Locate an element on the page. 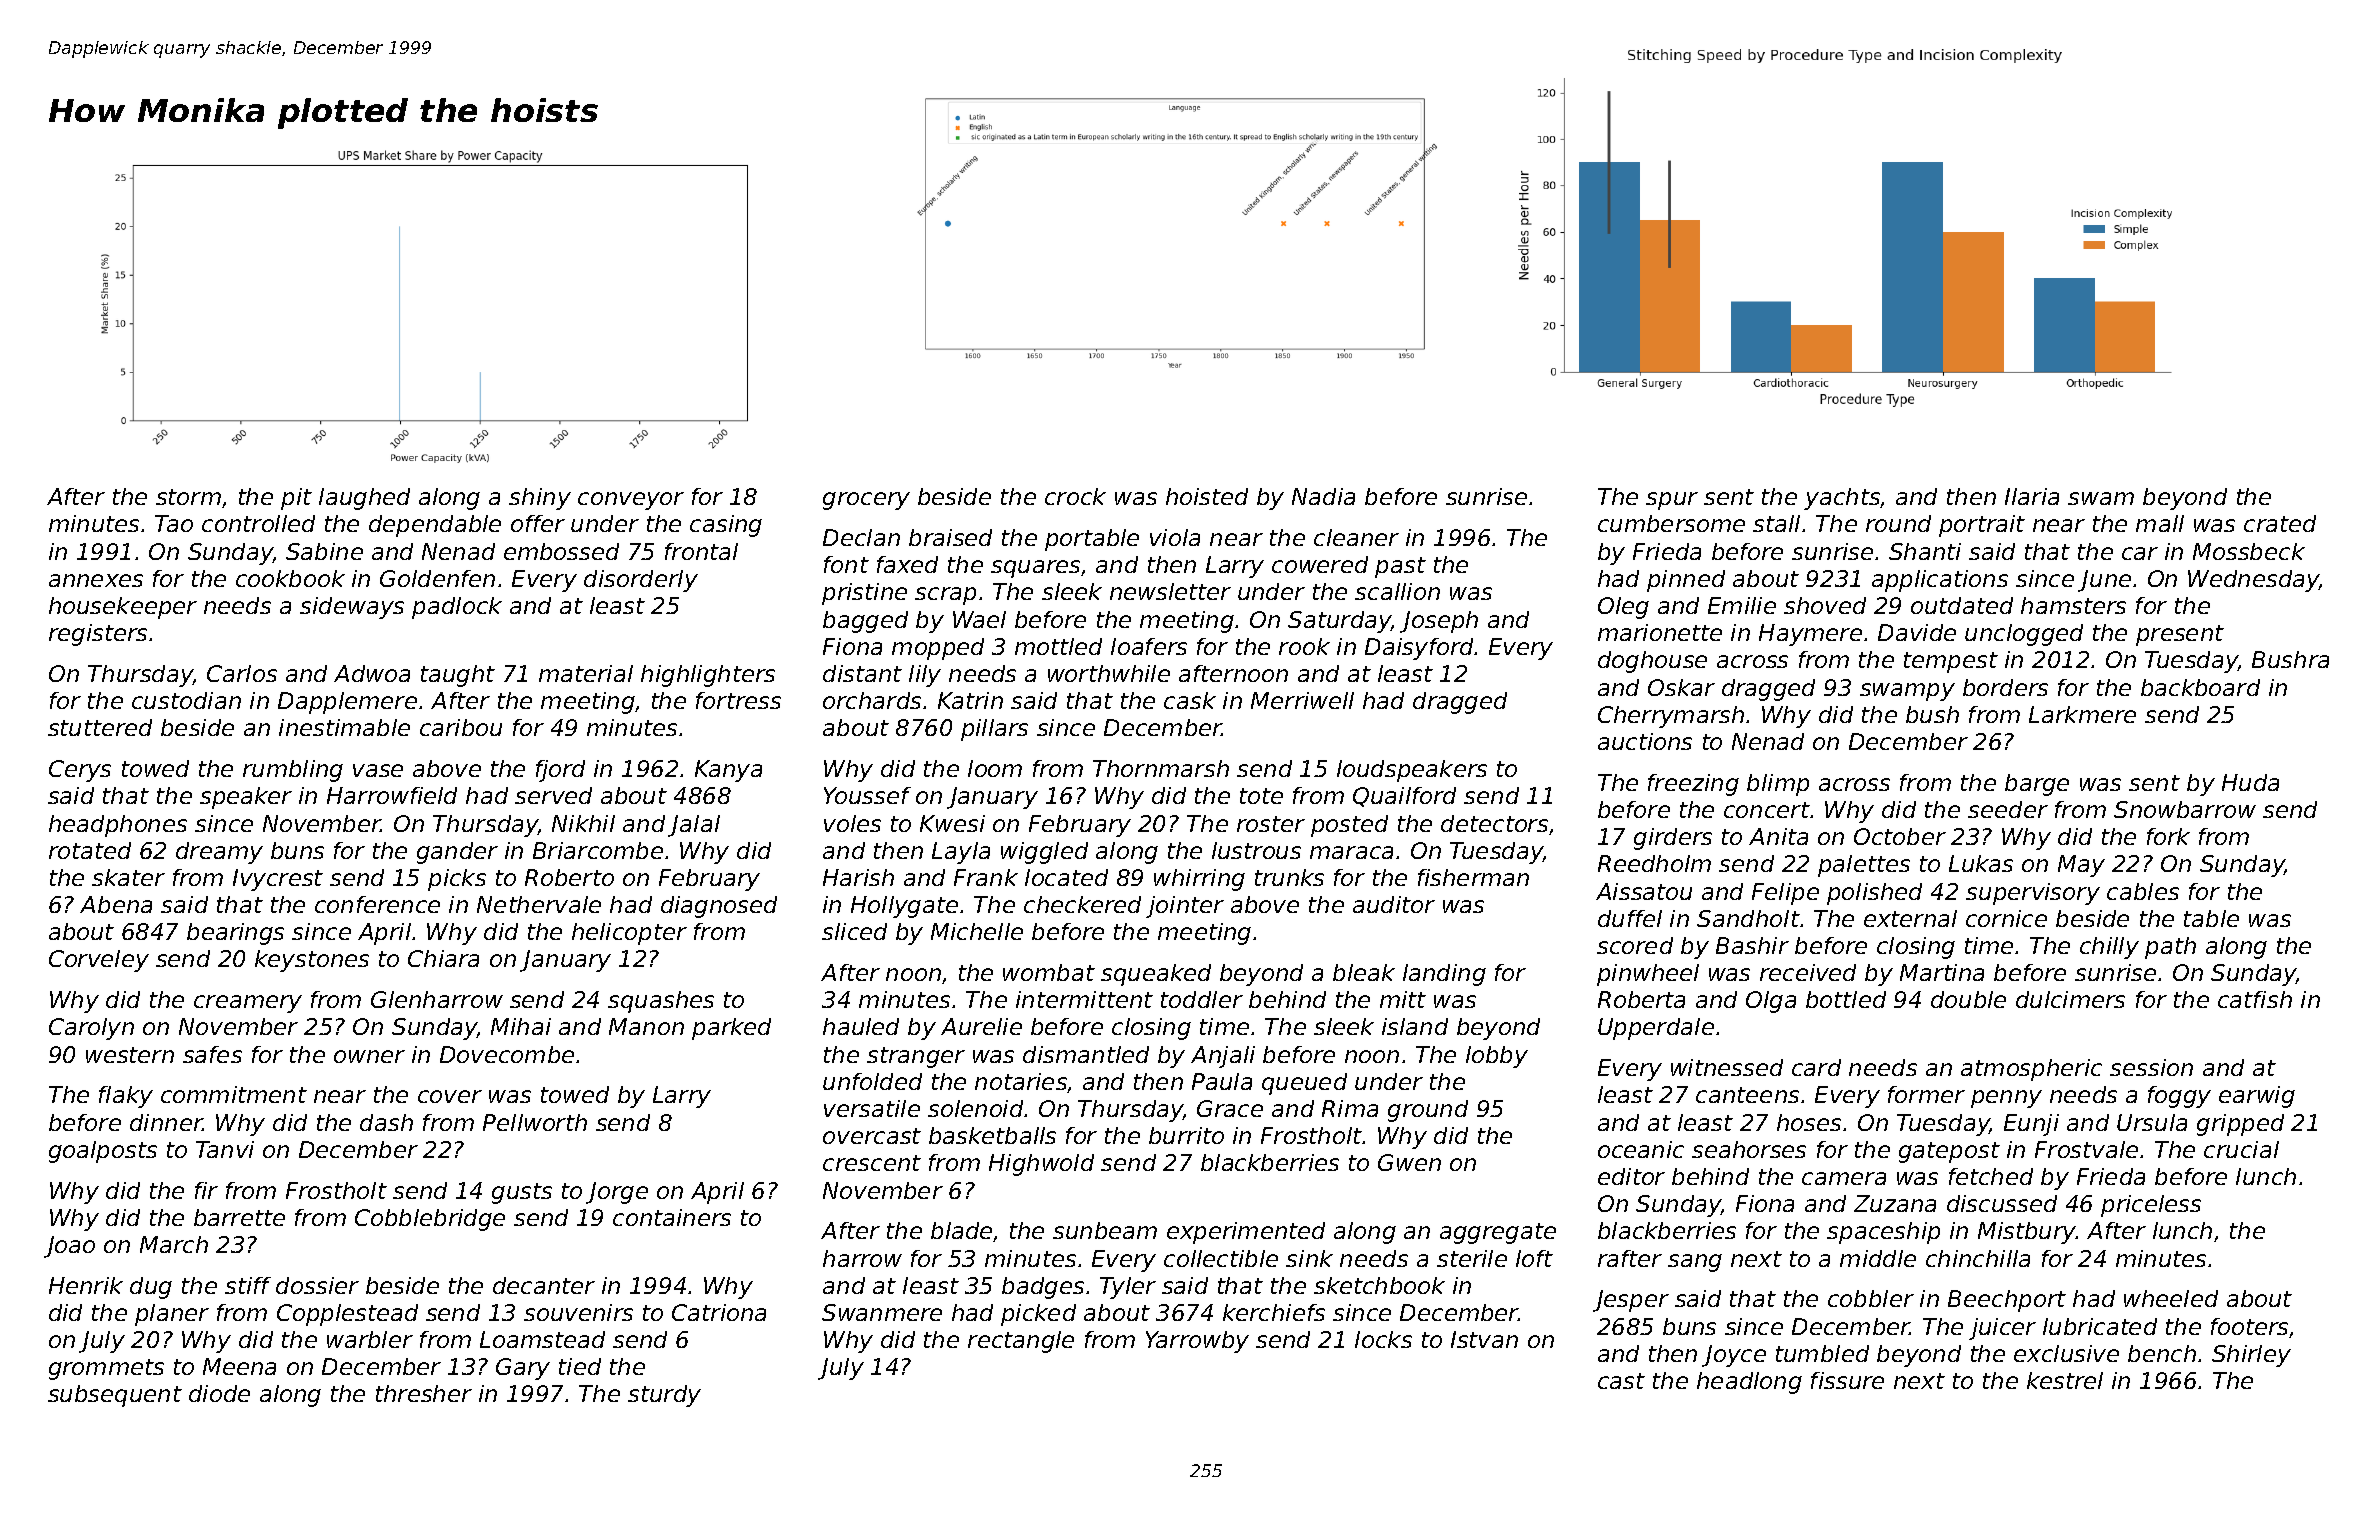  warbler is located at coordinates (370, 1339).
